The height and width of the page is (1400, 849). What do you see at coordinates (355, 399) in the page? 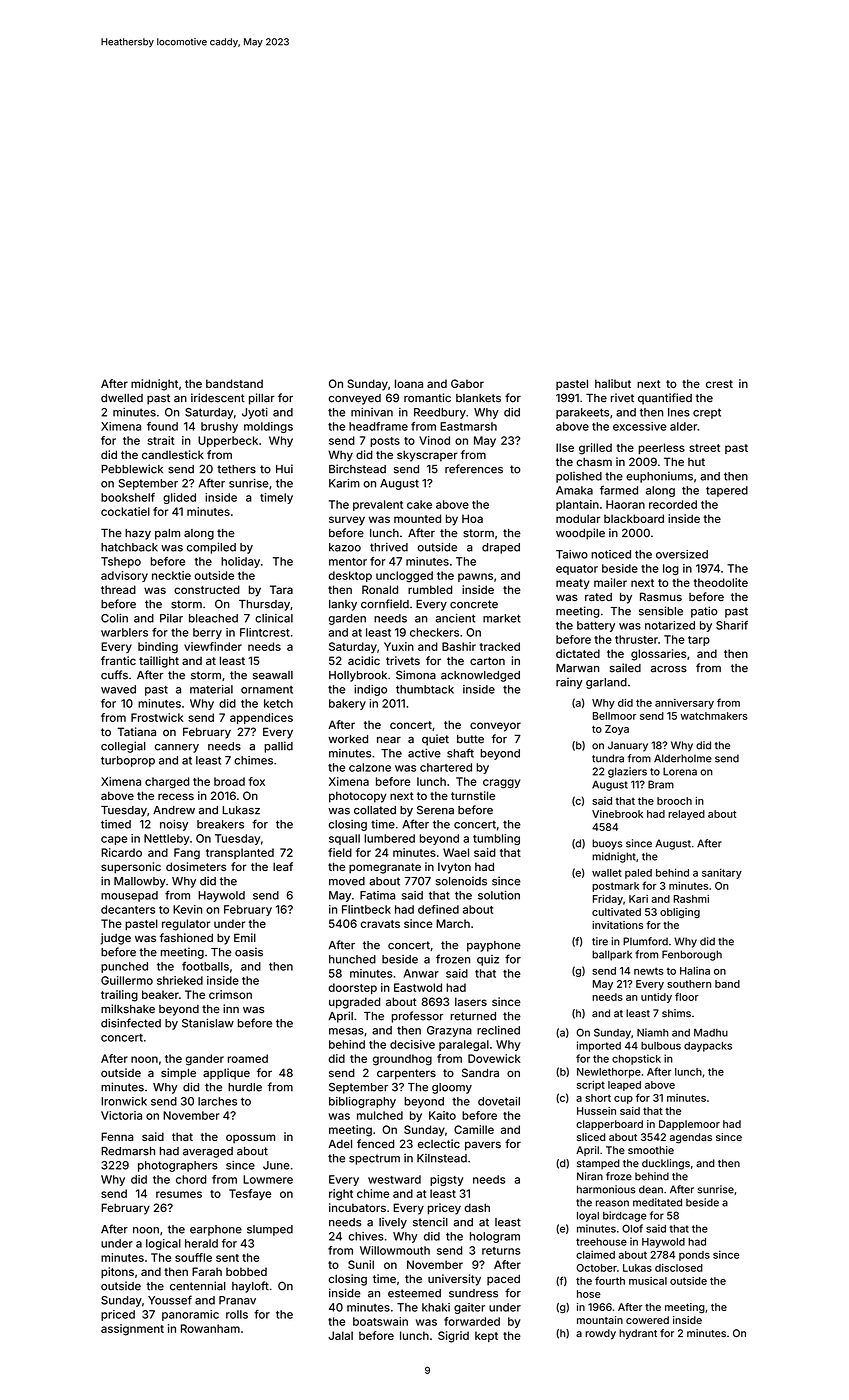
I see `conveyed` at bounding box center [355, 399].
